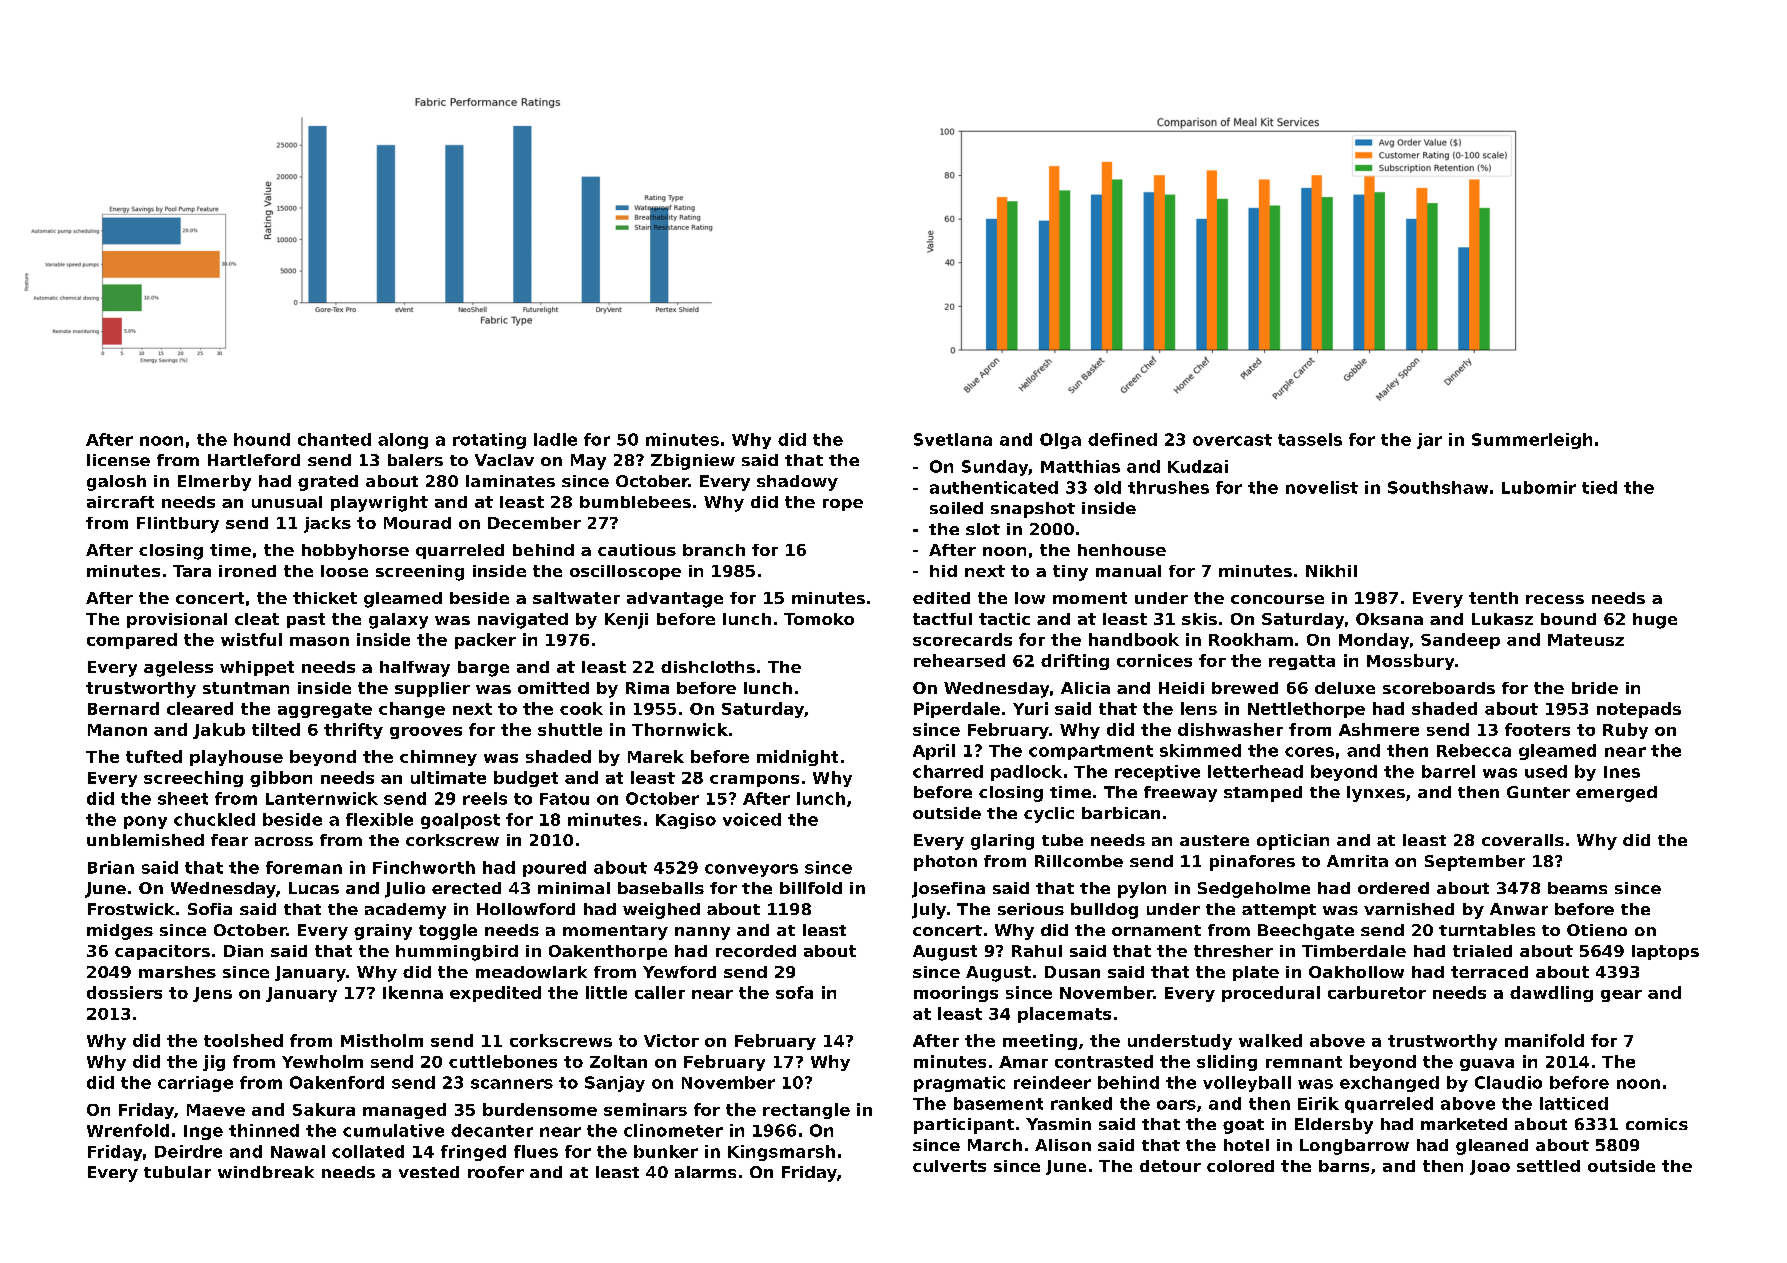 The height and width of the screenshot is (1263, 1787). What do you see at coordinates (1331, 571) in the screenshot?
I see `Nikhil` at bounding box center [1331, 571].
